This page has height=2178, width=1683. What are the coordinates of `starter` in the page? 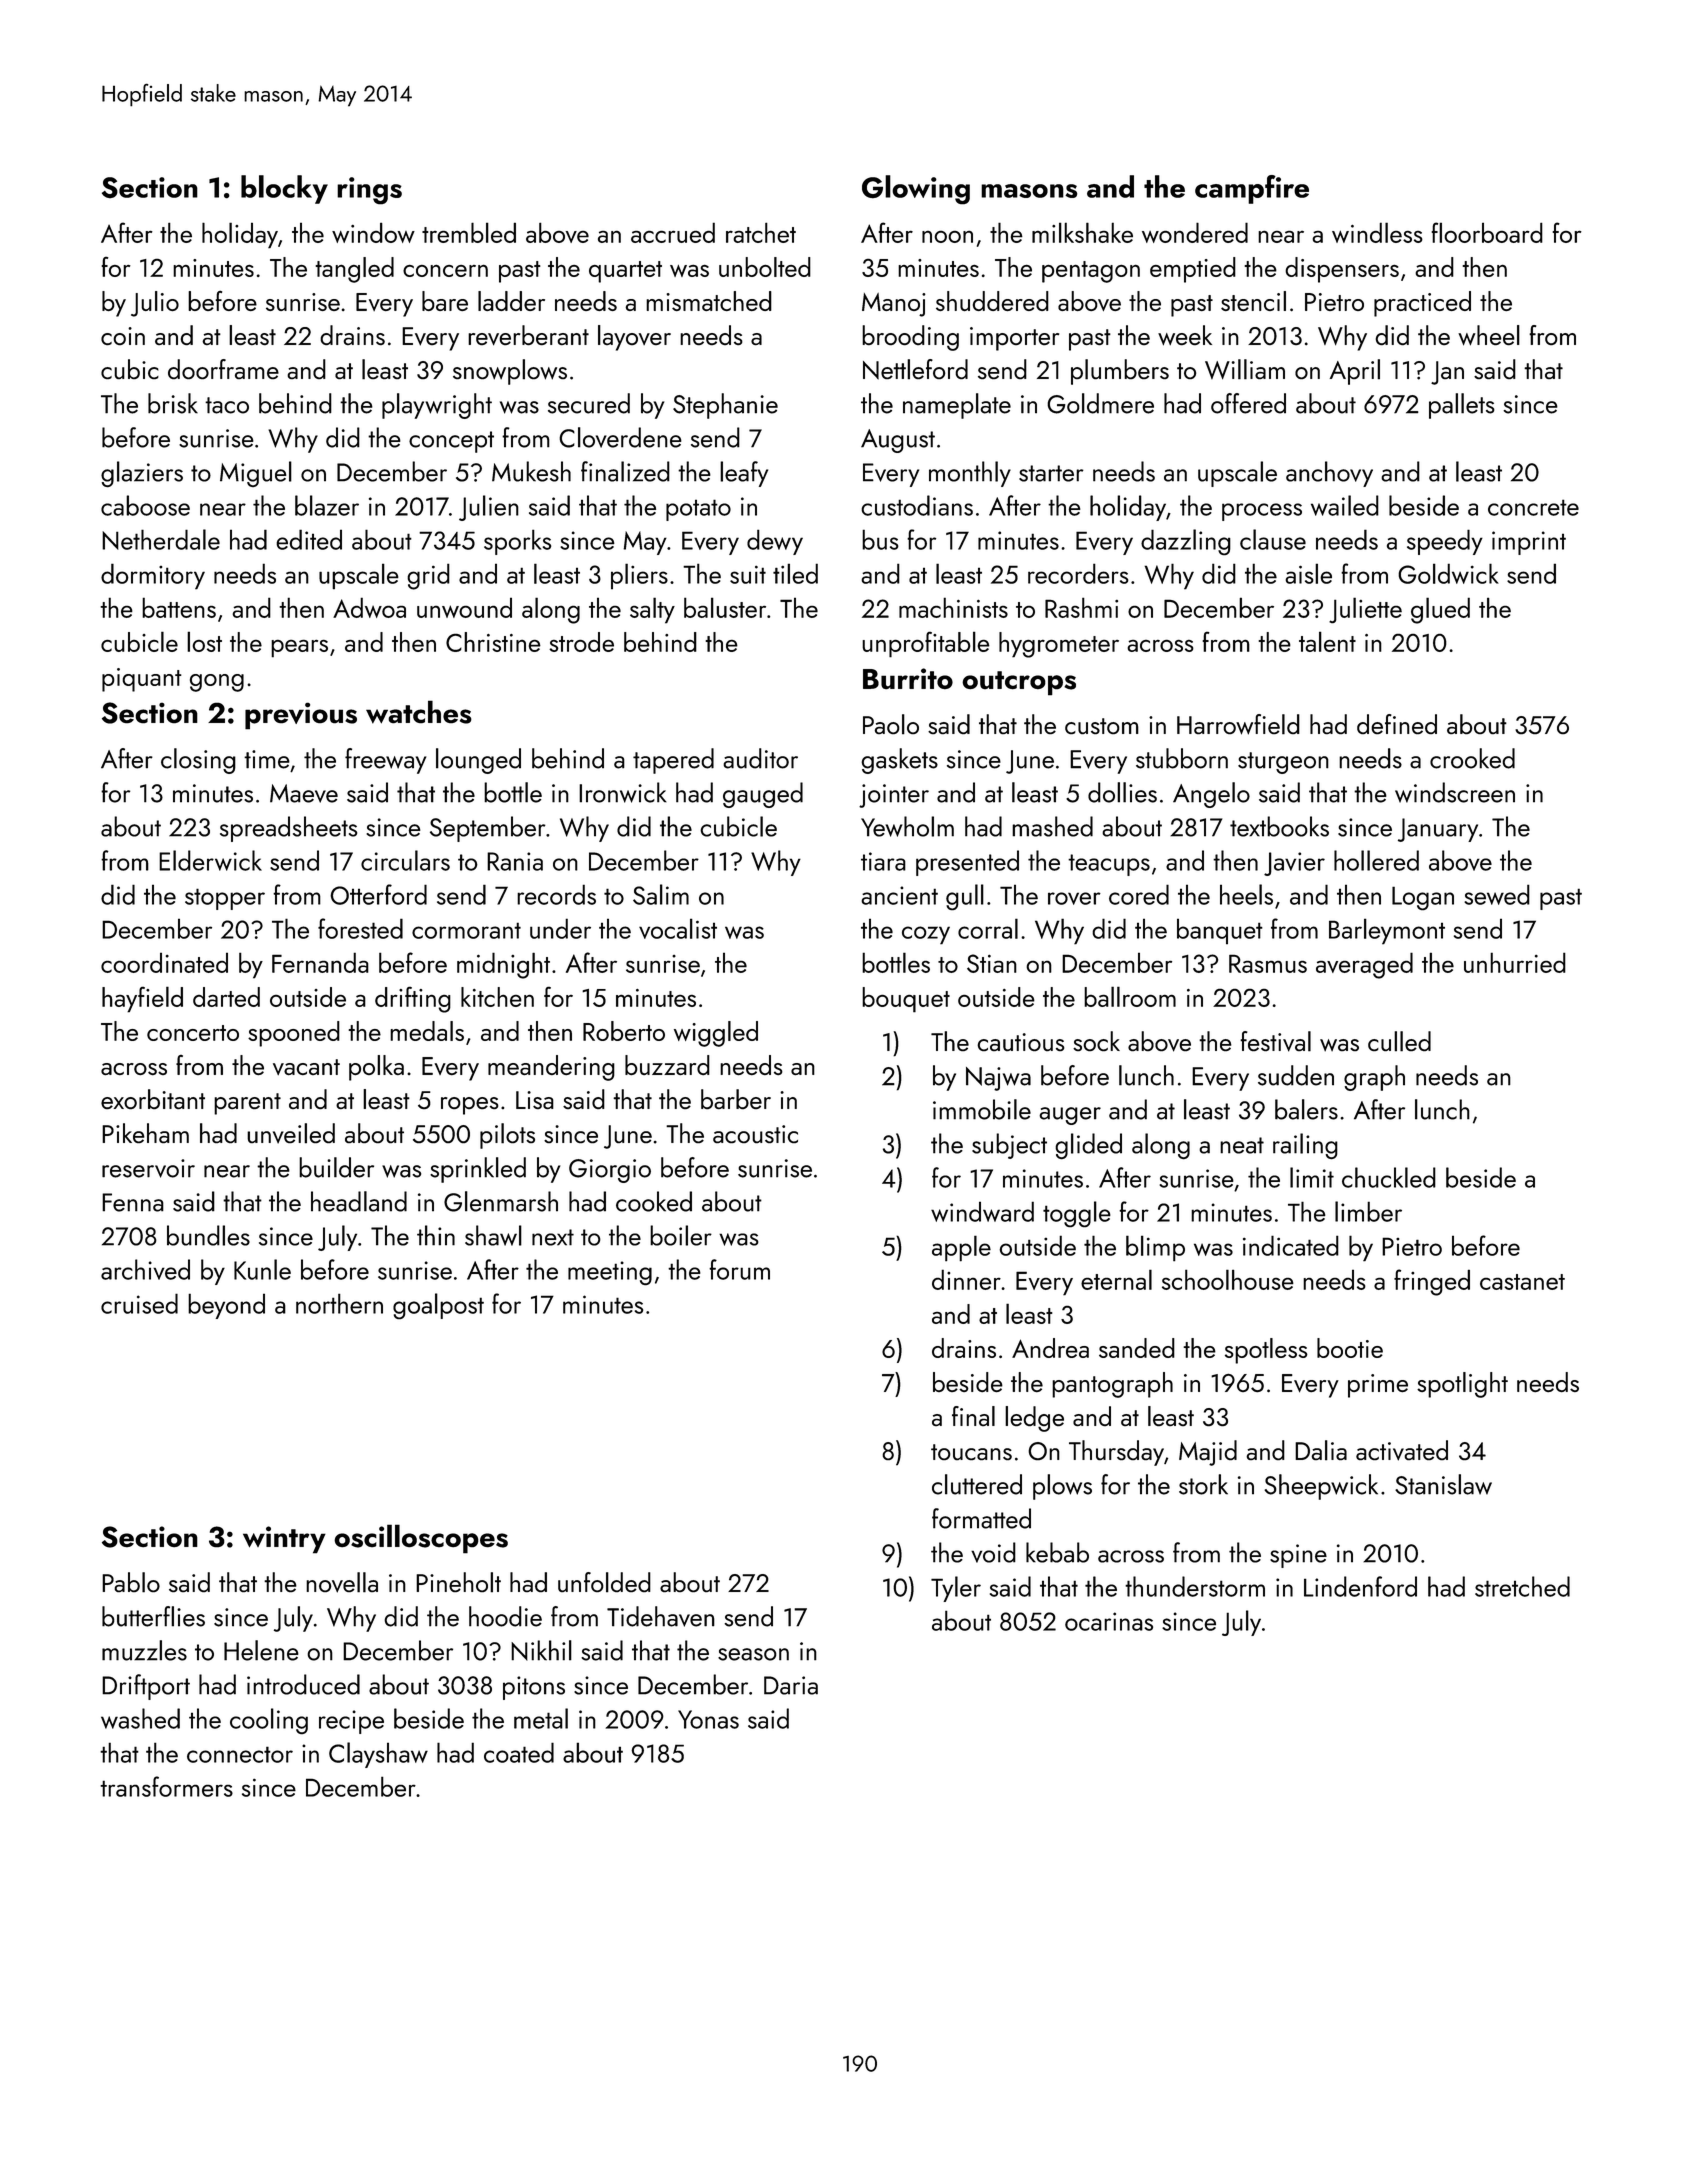 It's located at (1051, 473).
